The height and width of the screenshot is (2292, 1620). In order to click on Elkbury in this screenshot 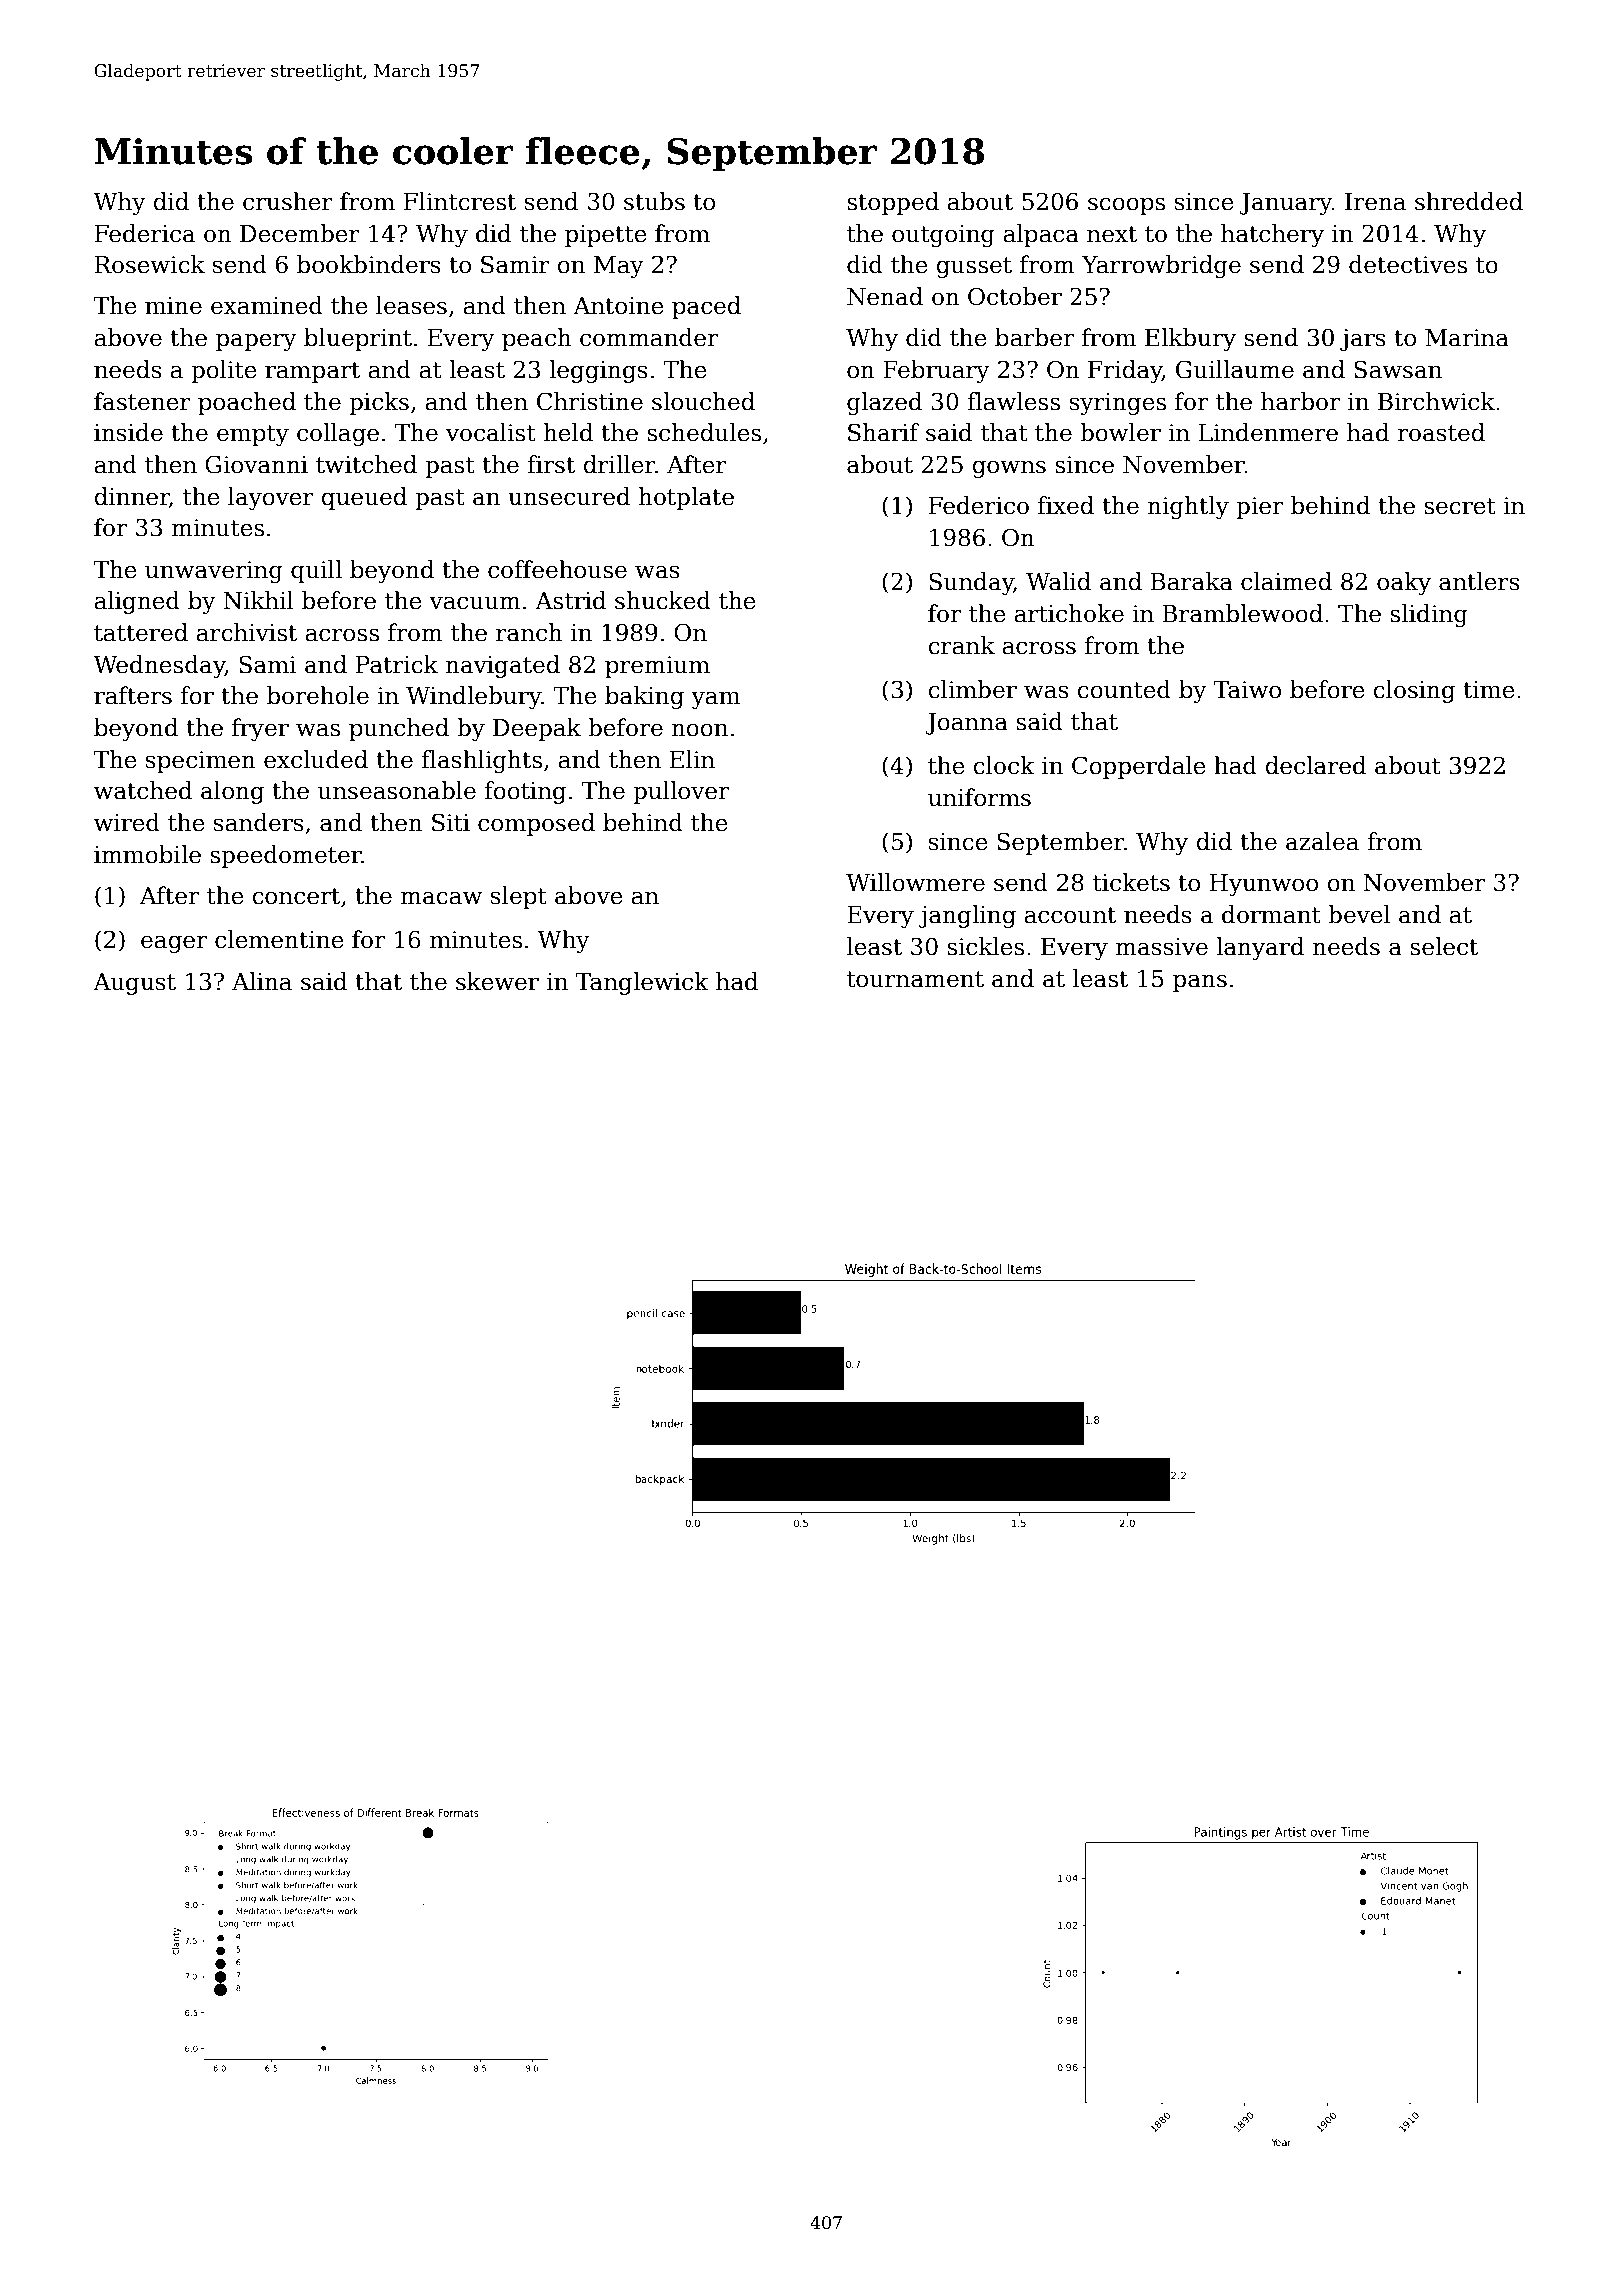, I will do `click(1190, 339)`.
